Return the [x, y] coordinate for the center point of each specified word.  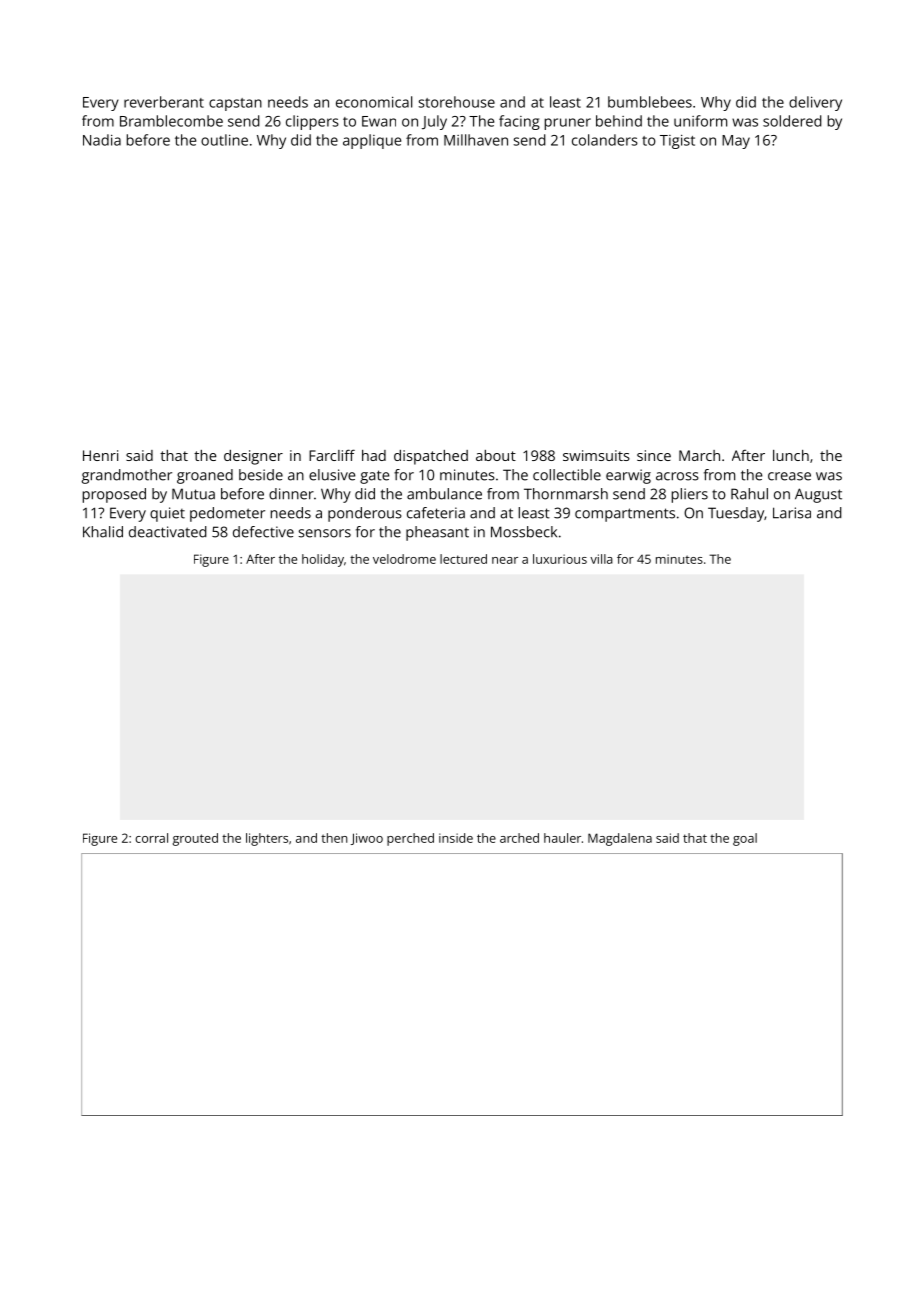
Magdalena [620, 839]
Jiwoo [367, 839]
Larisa [792, 513]
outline [224, 140]
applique [372, 141]
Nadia [102, 140]
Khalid [103, 532]
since [654, 455]
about [496, 455]
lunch [791, 455]
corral [151, 838]
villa [601, 559]
